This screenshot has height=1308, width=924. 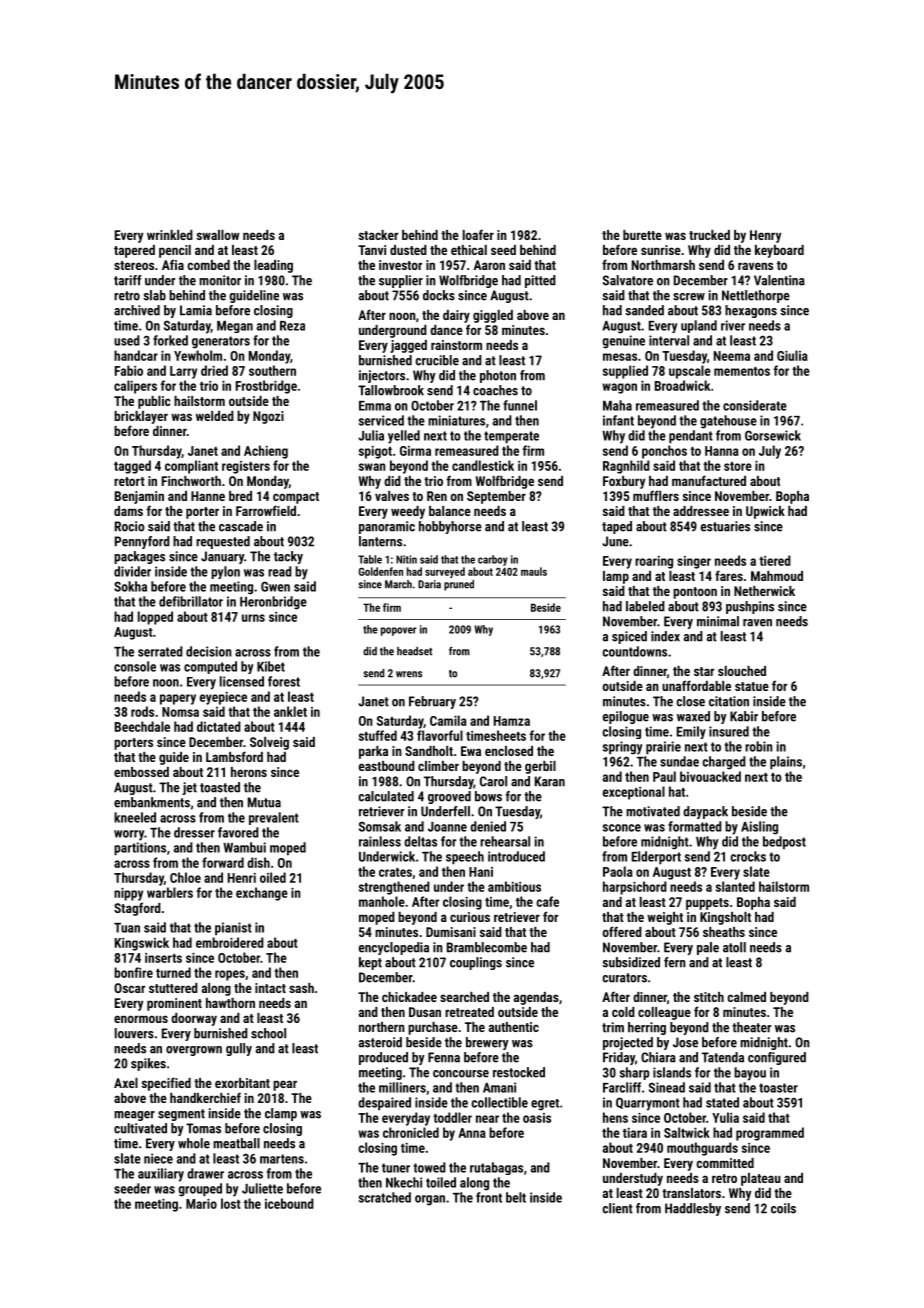 I want to click on Gorsewick, so click(x=773, y=435).
